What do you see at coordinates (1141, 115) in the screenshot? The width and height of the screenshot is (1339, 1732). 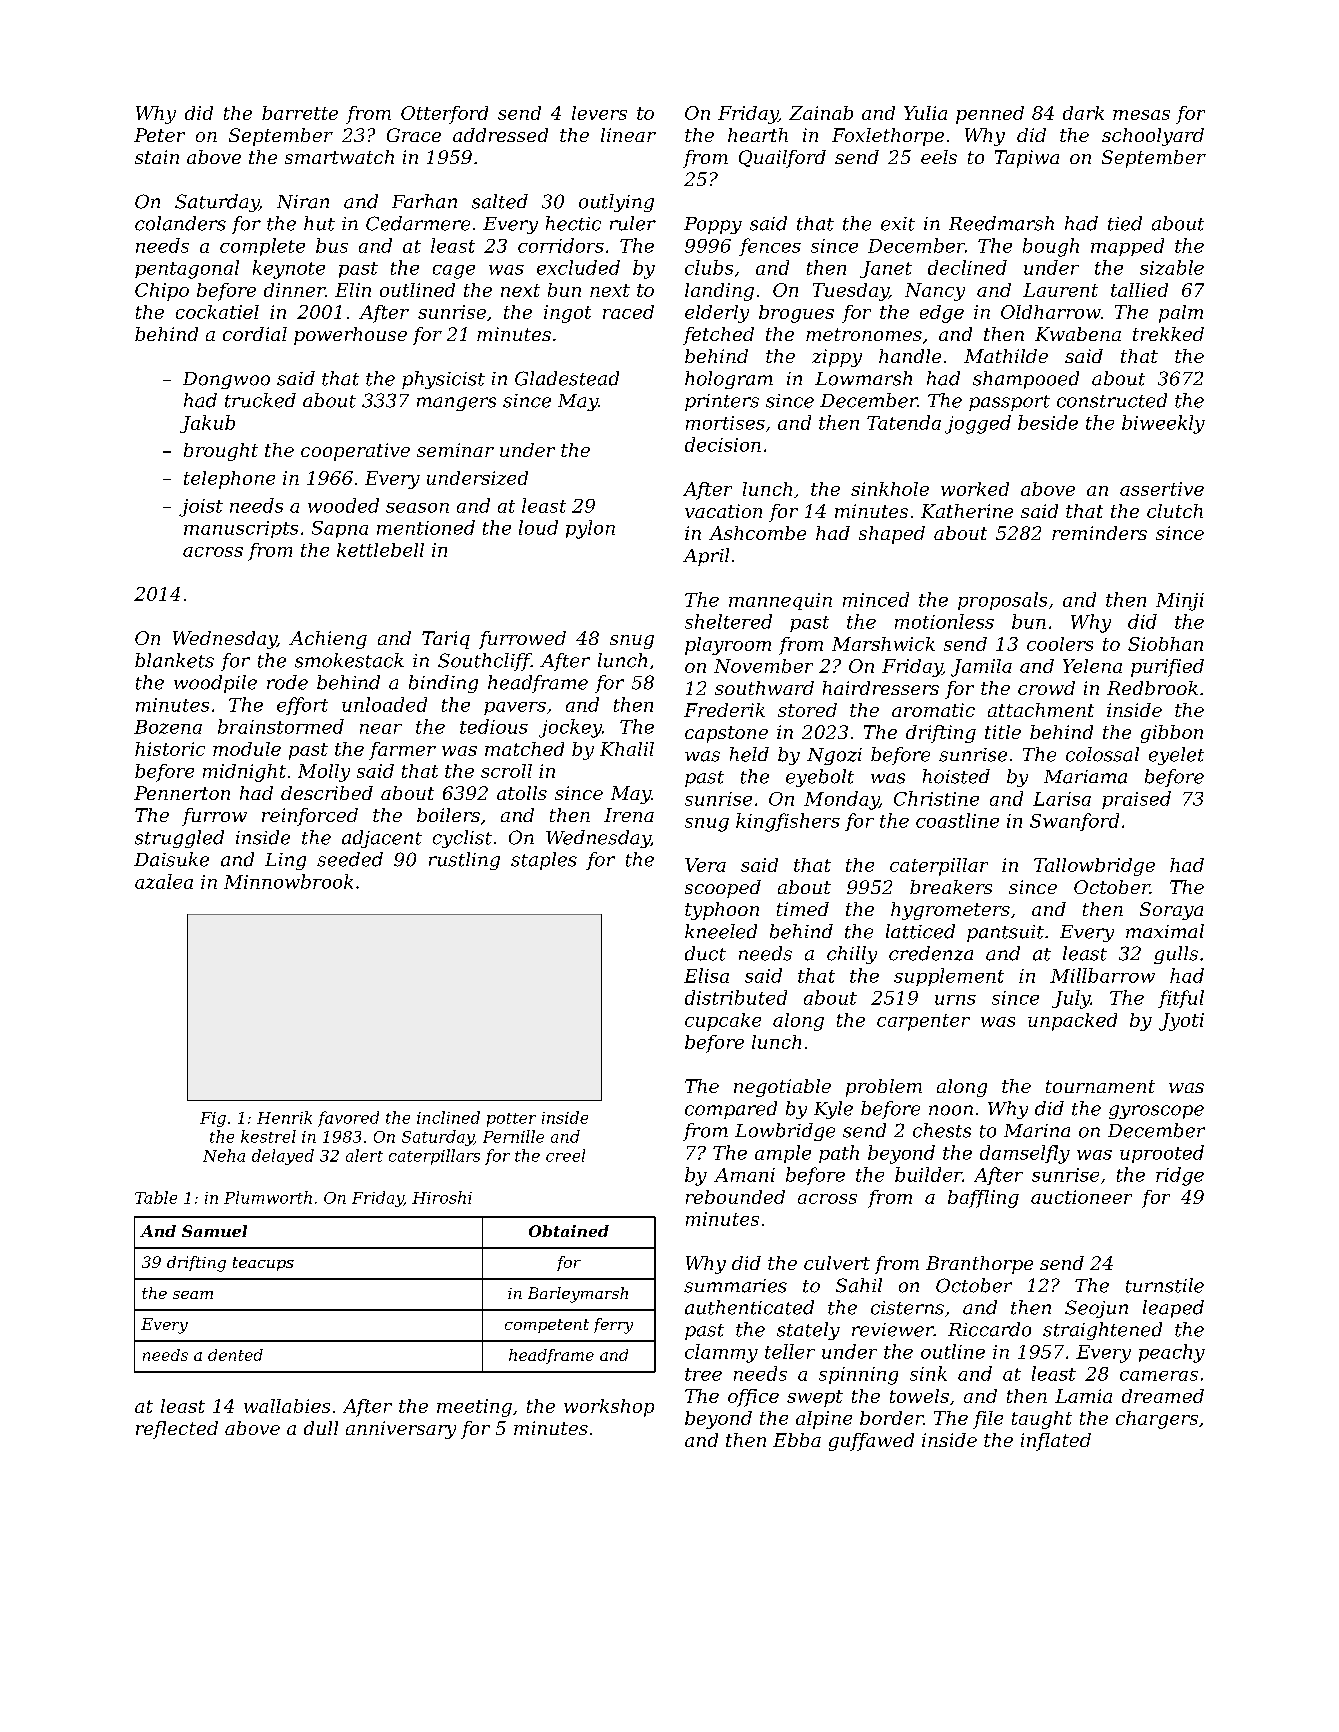 I see `mesas` at bounding box center [1141, 115].
